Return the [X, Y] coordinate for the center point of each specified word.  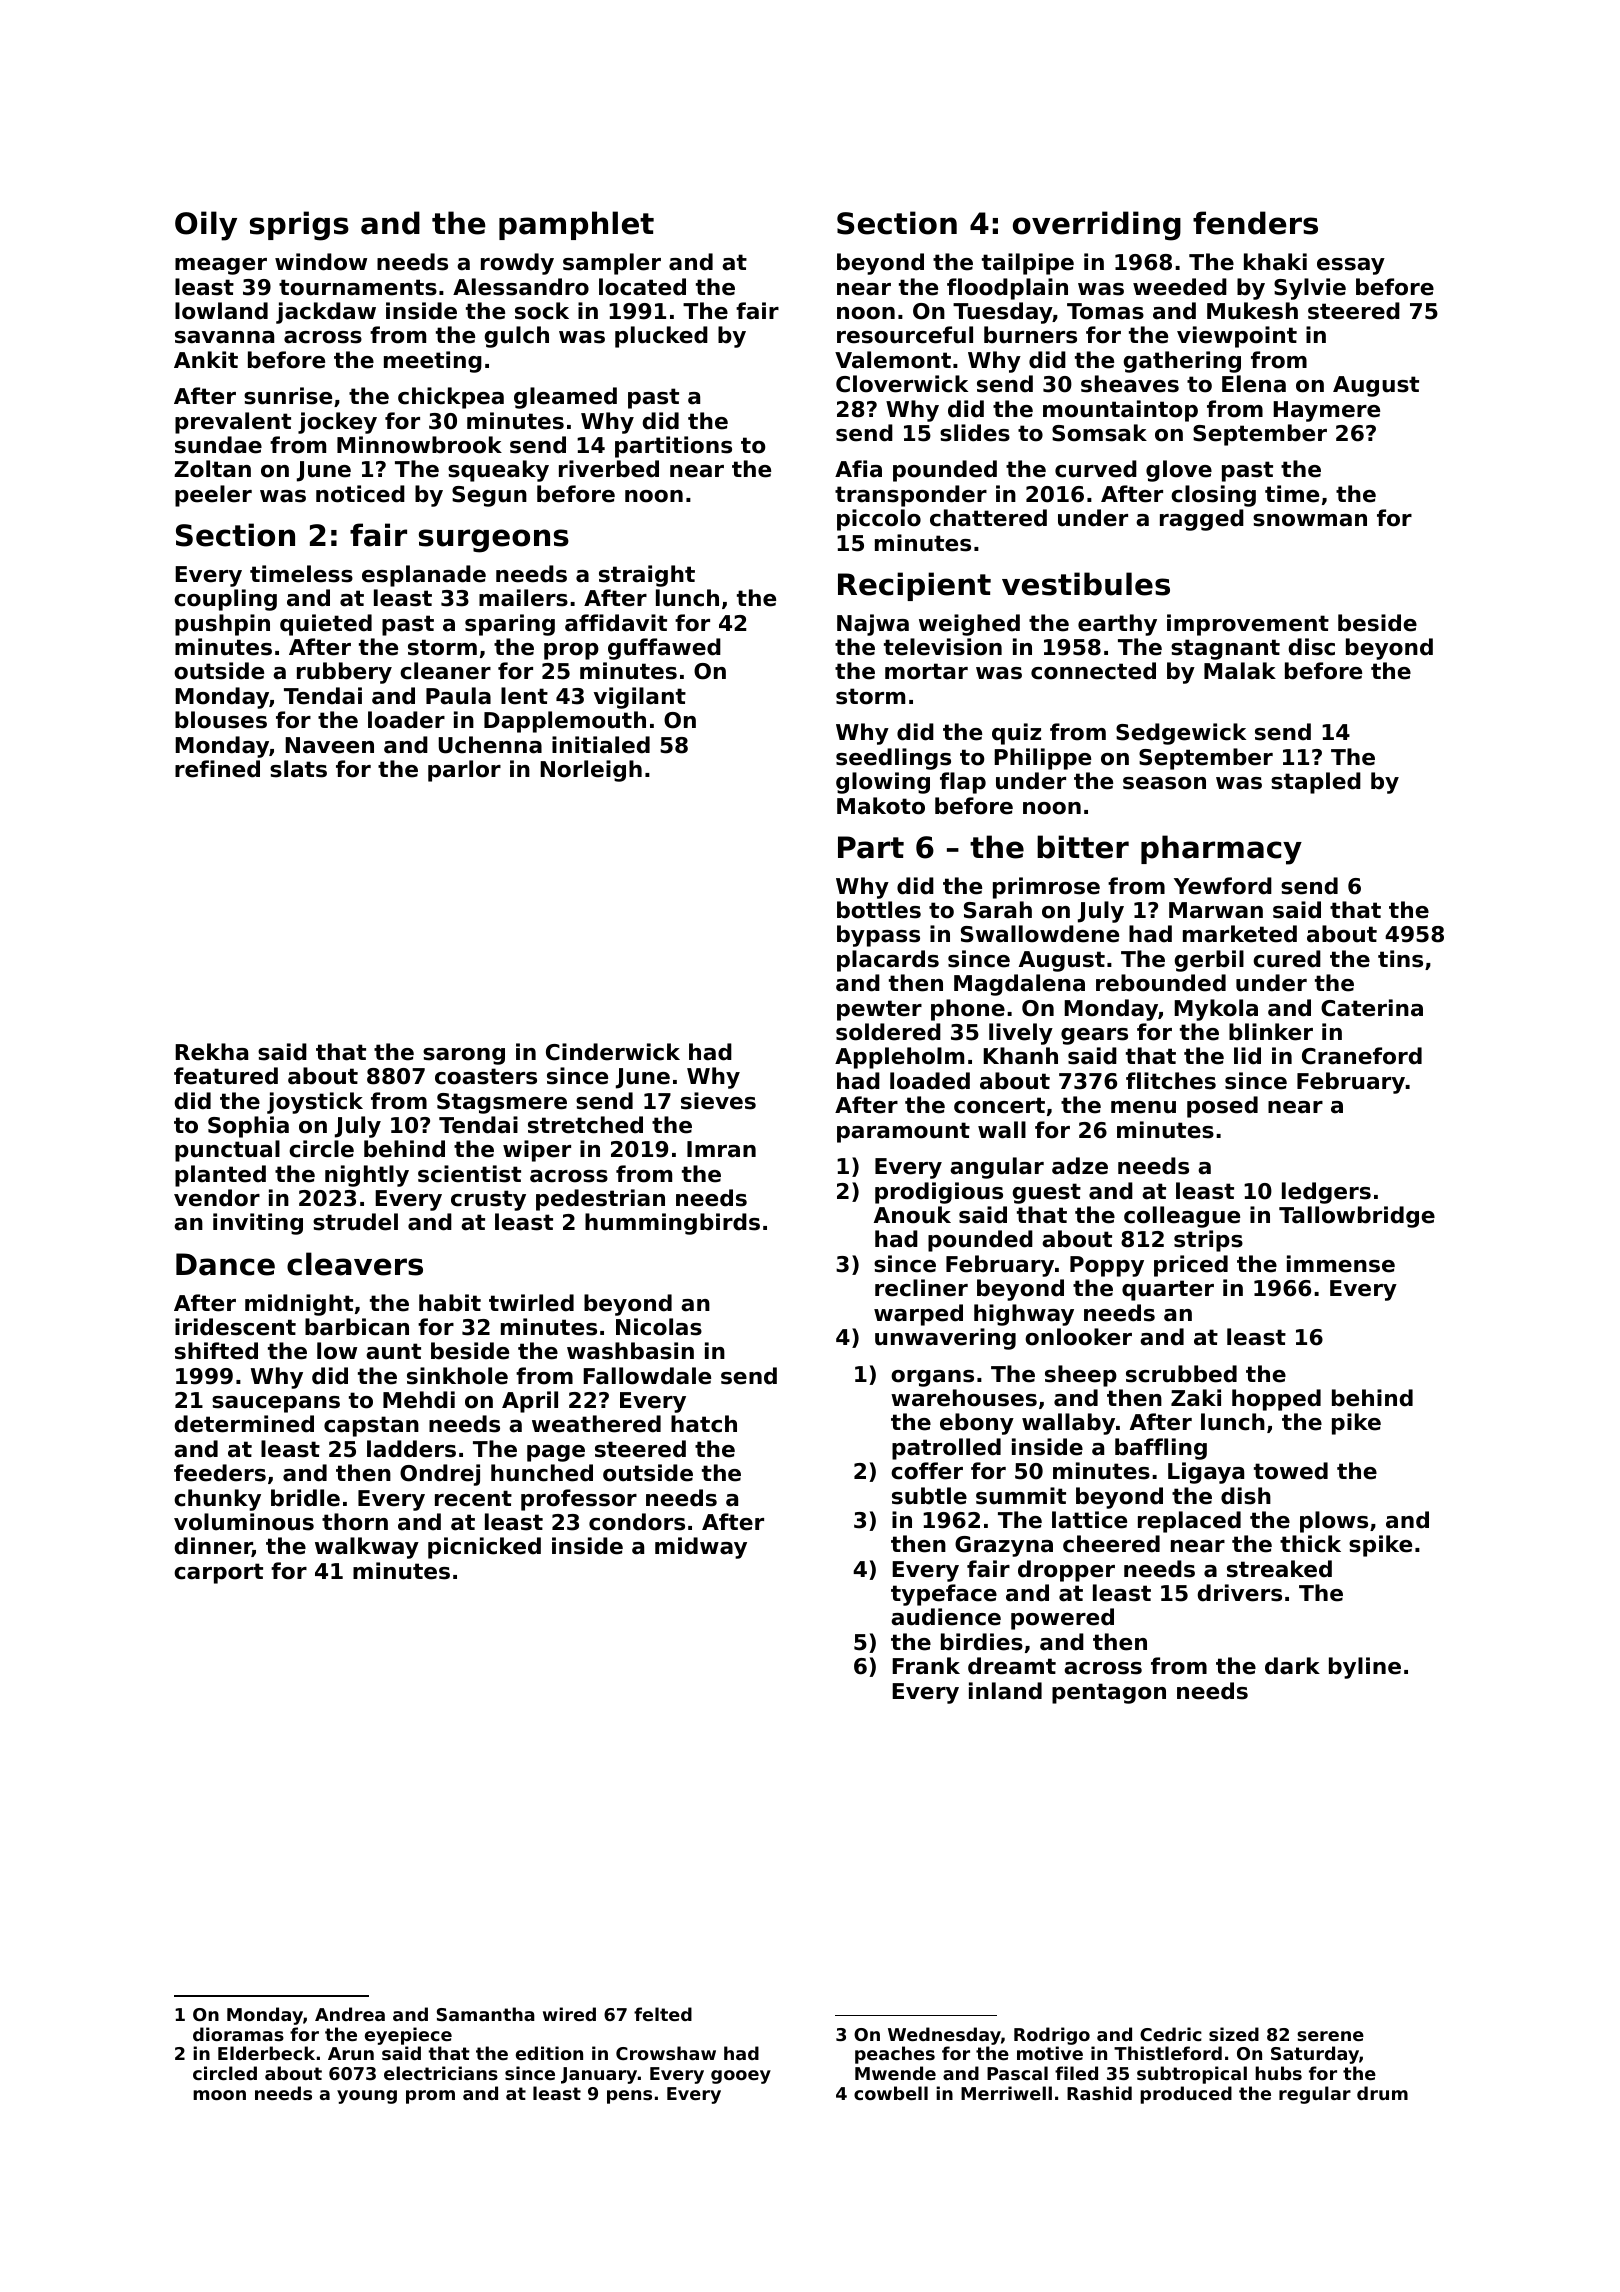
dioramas [238, 2034]
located [642, 287]
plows [1334, 1522]
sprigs [299, 226]
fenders [1255, 223]
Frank [926, 1666]
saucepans [276, 1404]
